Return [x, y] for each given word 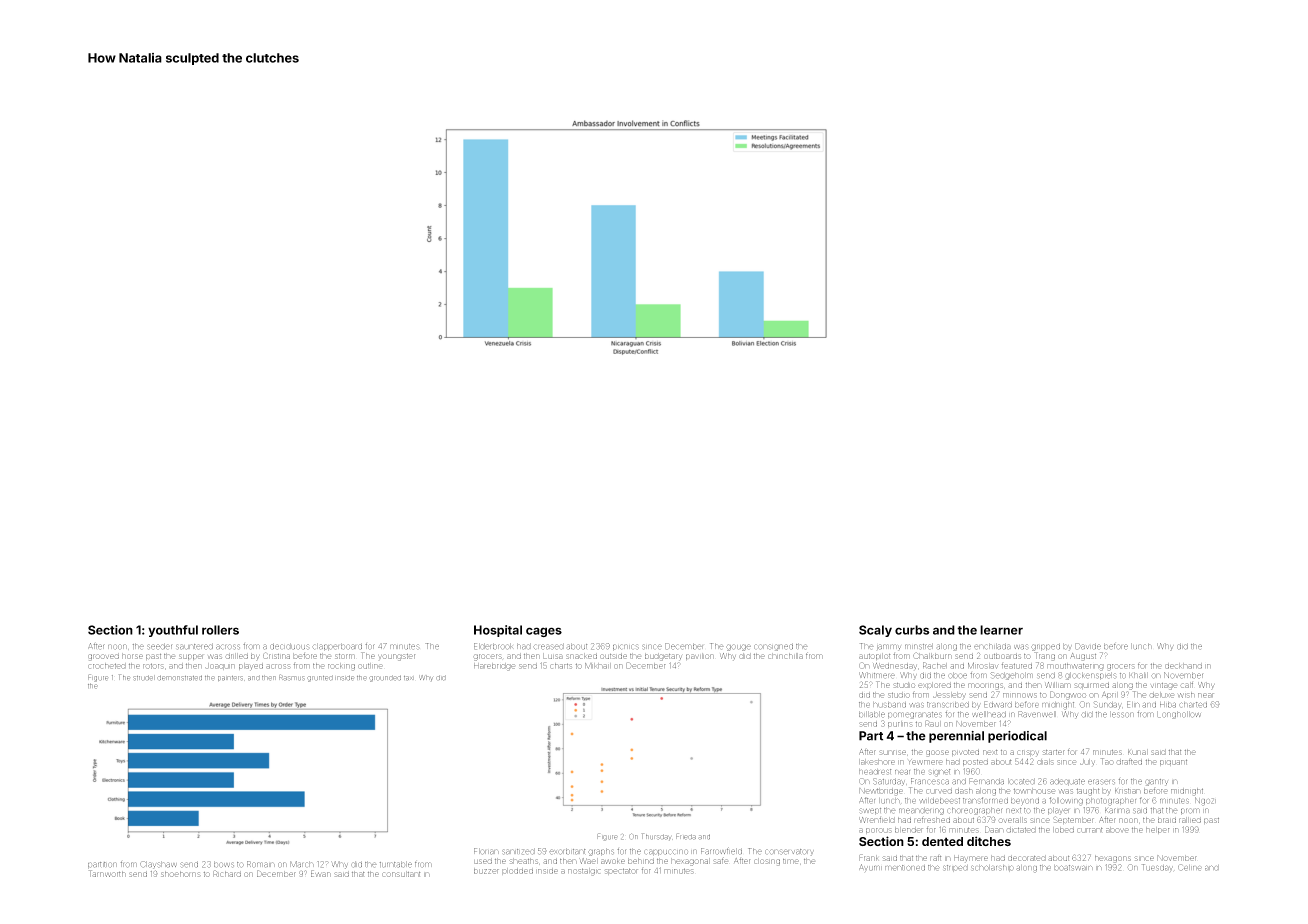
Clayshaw [158, 865]
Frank [868, 857]
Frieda [686, 836]
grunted [320, 678]
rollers [220, 630]
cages [544, 632]
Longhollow [1179, 715]
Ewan [321, 873]
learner [1001, 630]
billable [872, 714]
